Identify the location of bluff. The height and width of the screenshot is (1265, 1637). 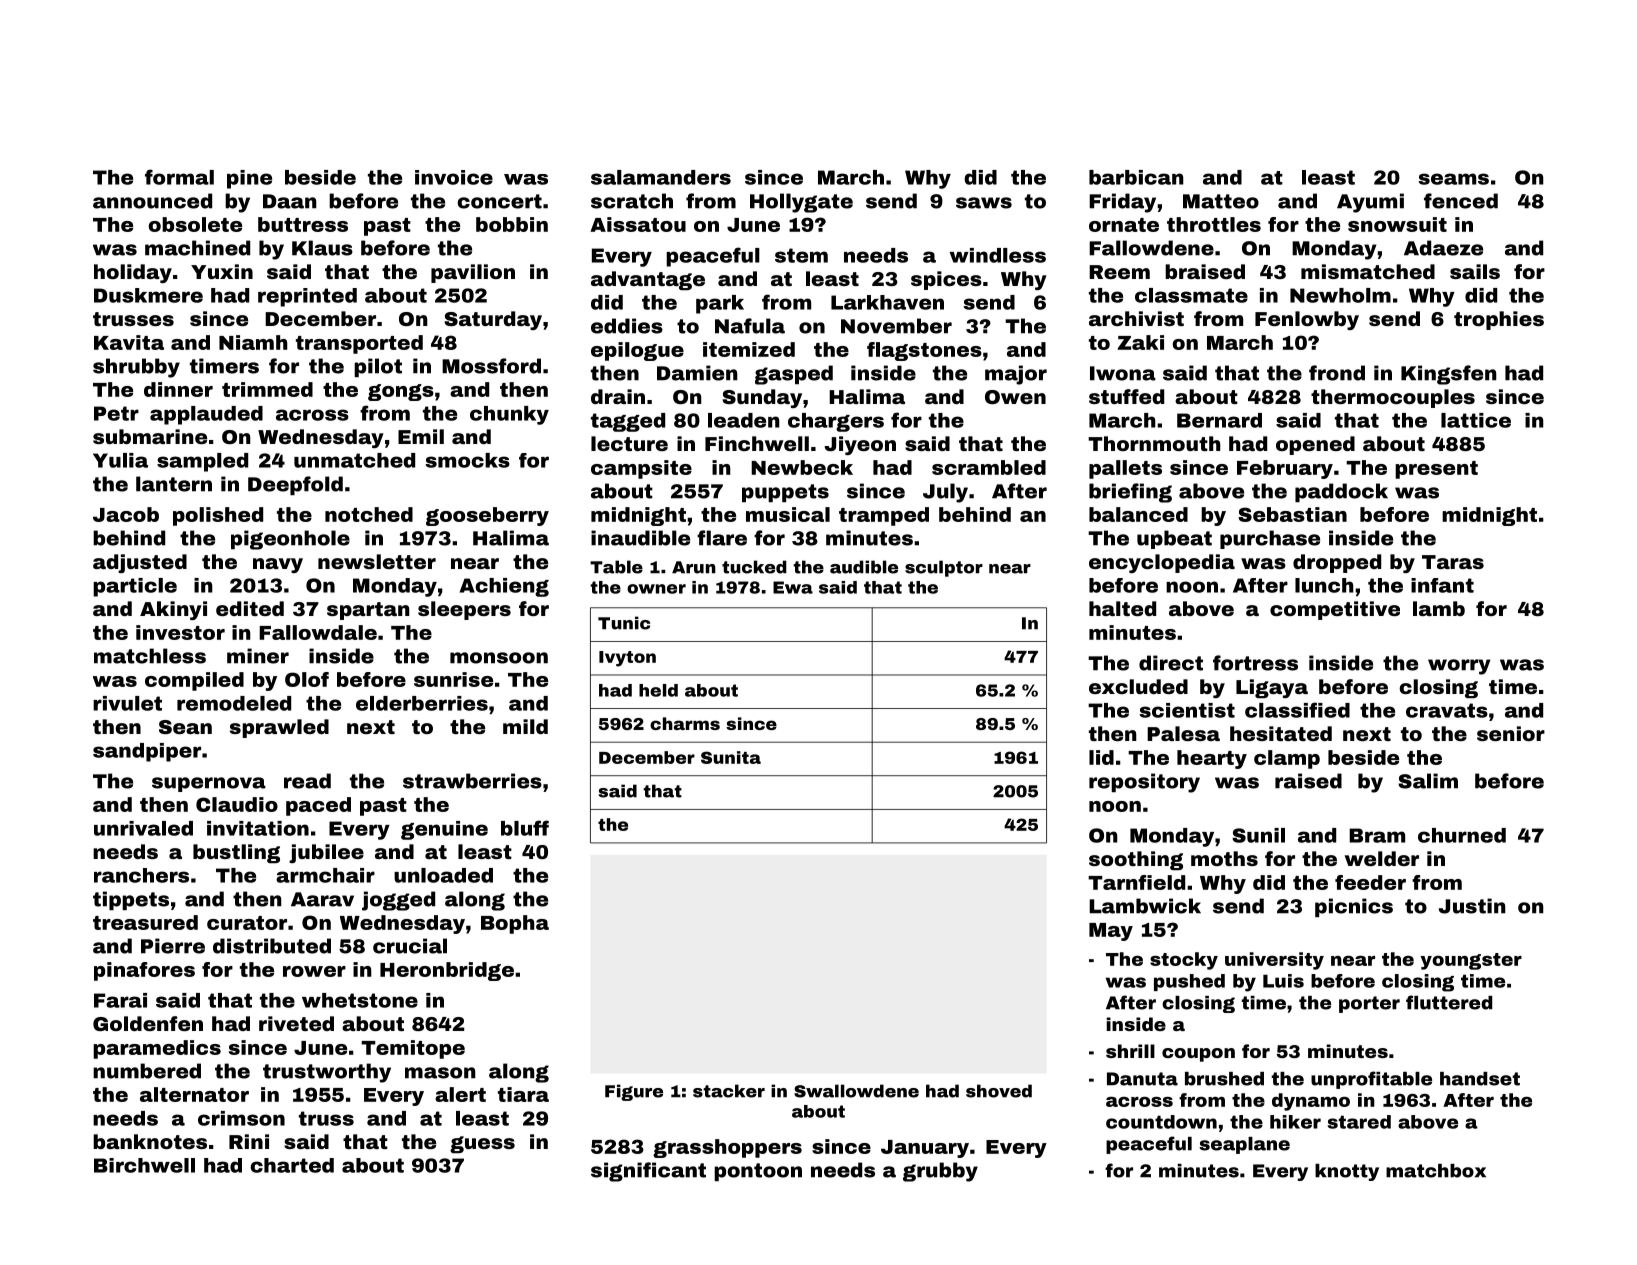
(525, 828).
